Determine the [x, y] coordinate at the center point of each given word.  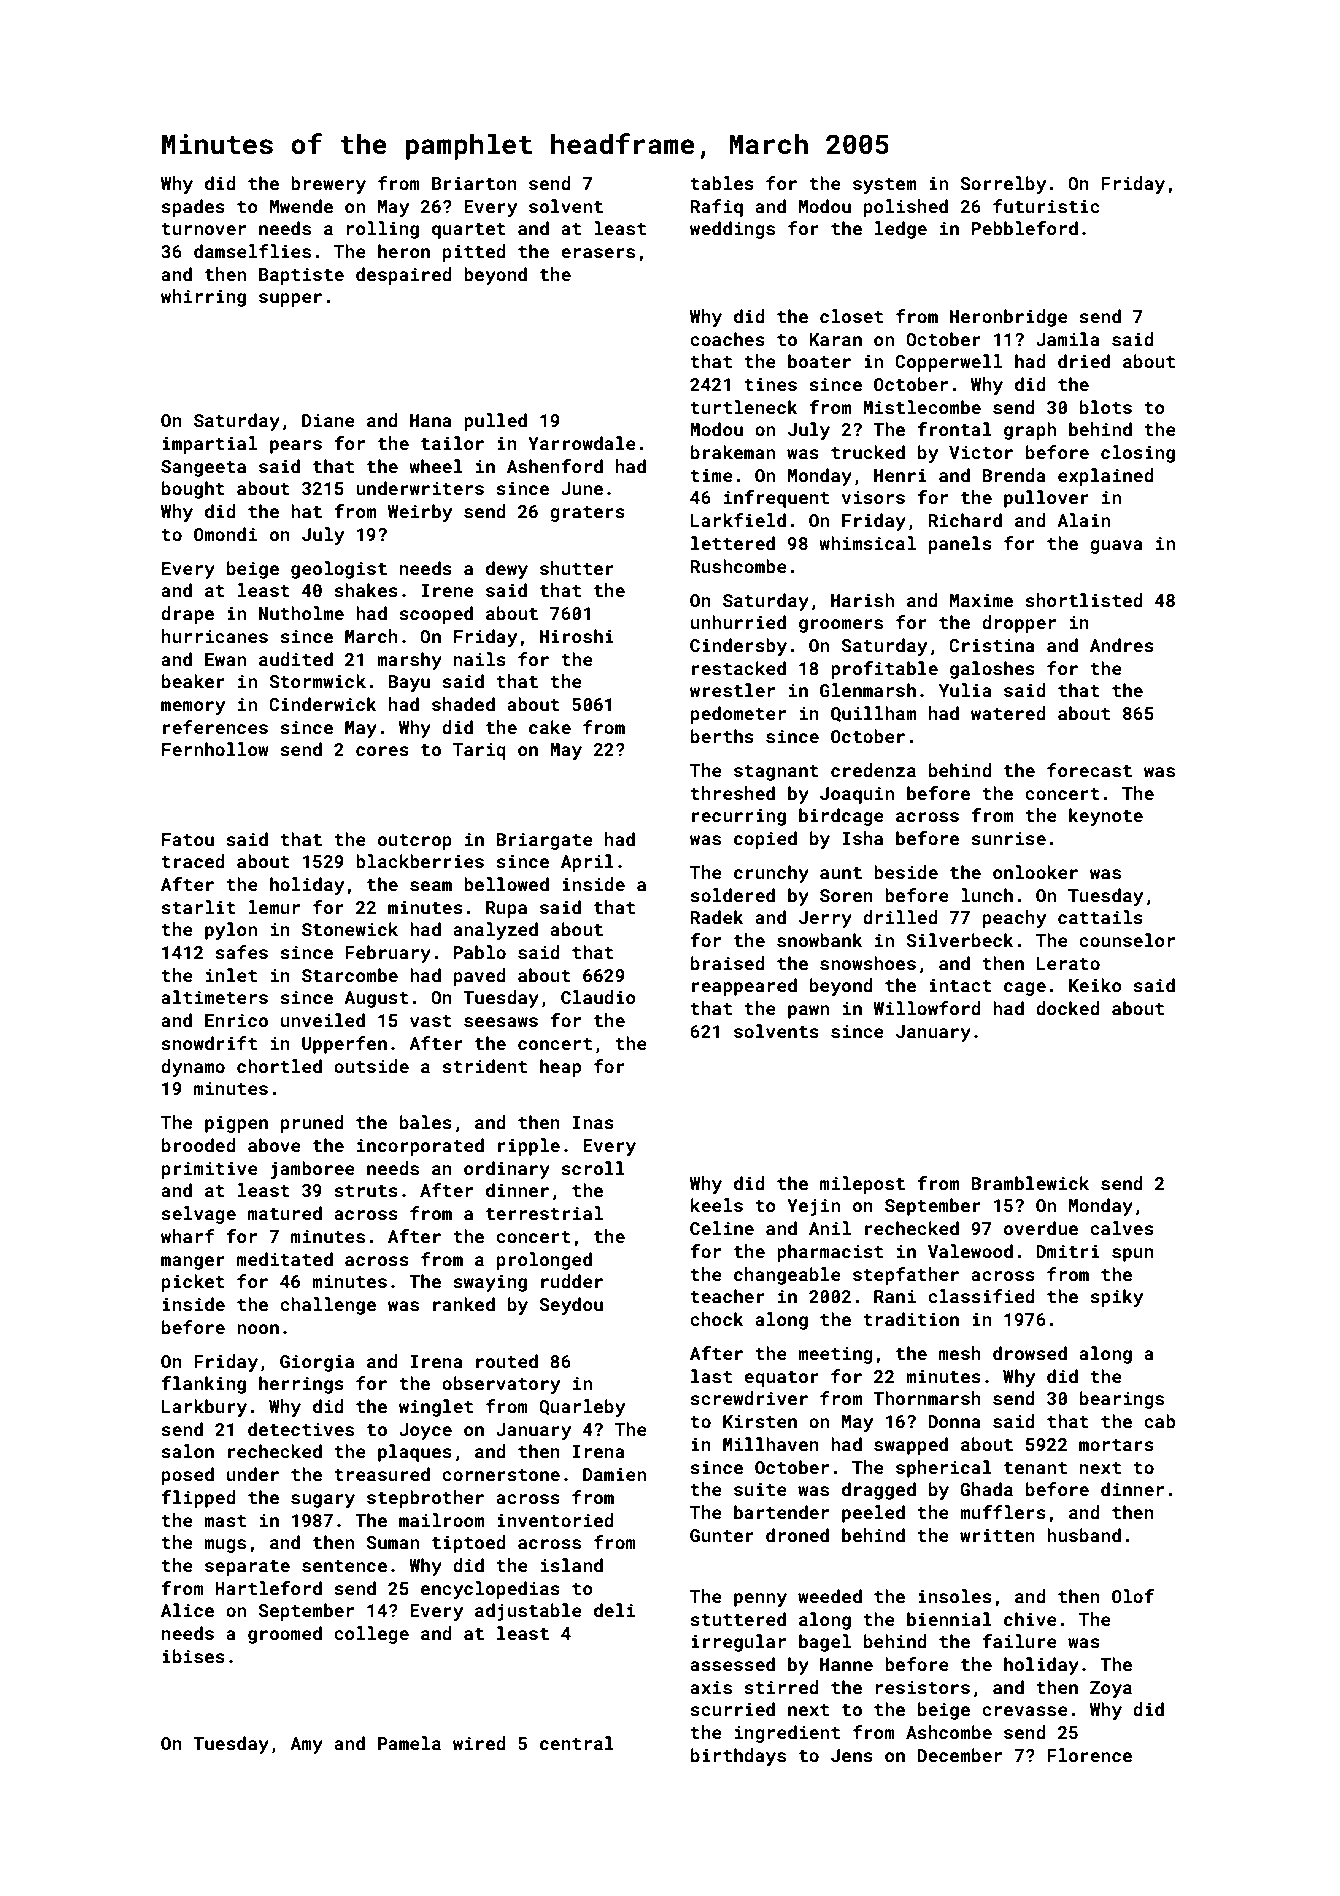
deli [614, 1610]
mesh [960, 1353]
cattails [1100, 917]
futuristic [1046, 206]
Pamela [409, 1743]
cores [382, 751]
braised [728, 963]
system [884, 186]
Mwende [301, 206]
